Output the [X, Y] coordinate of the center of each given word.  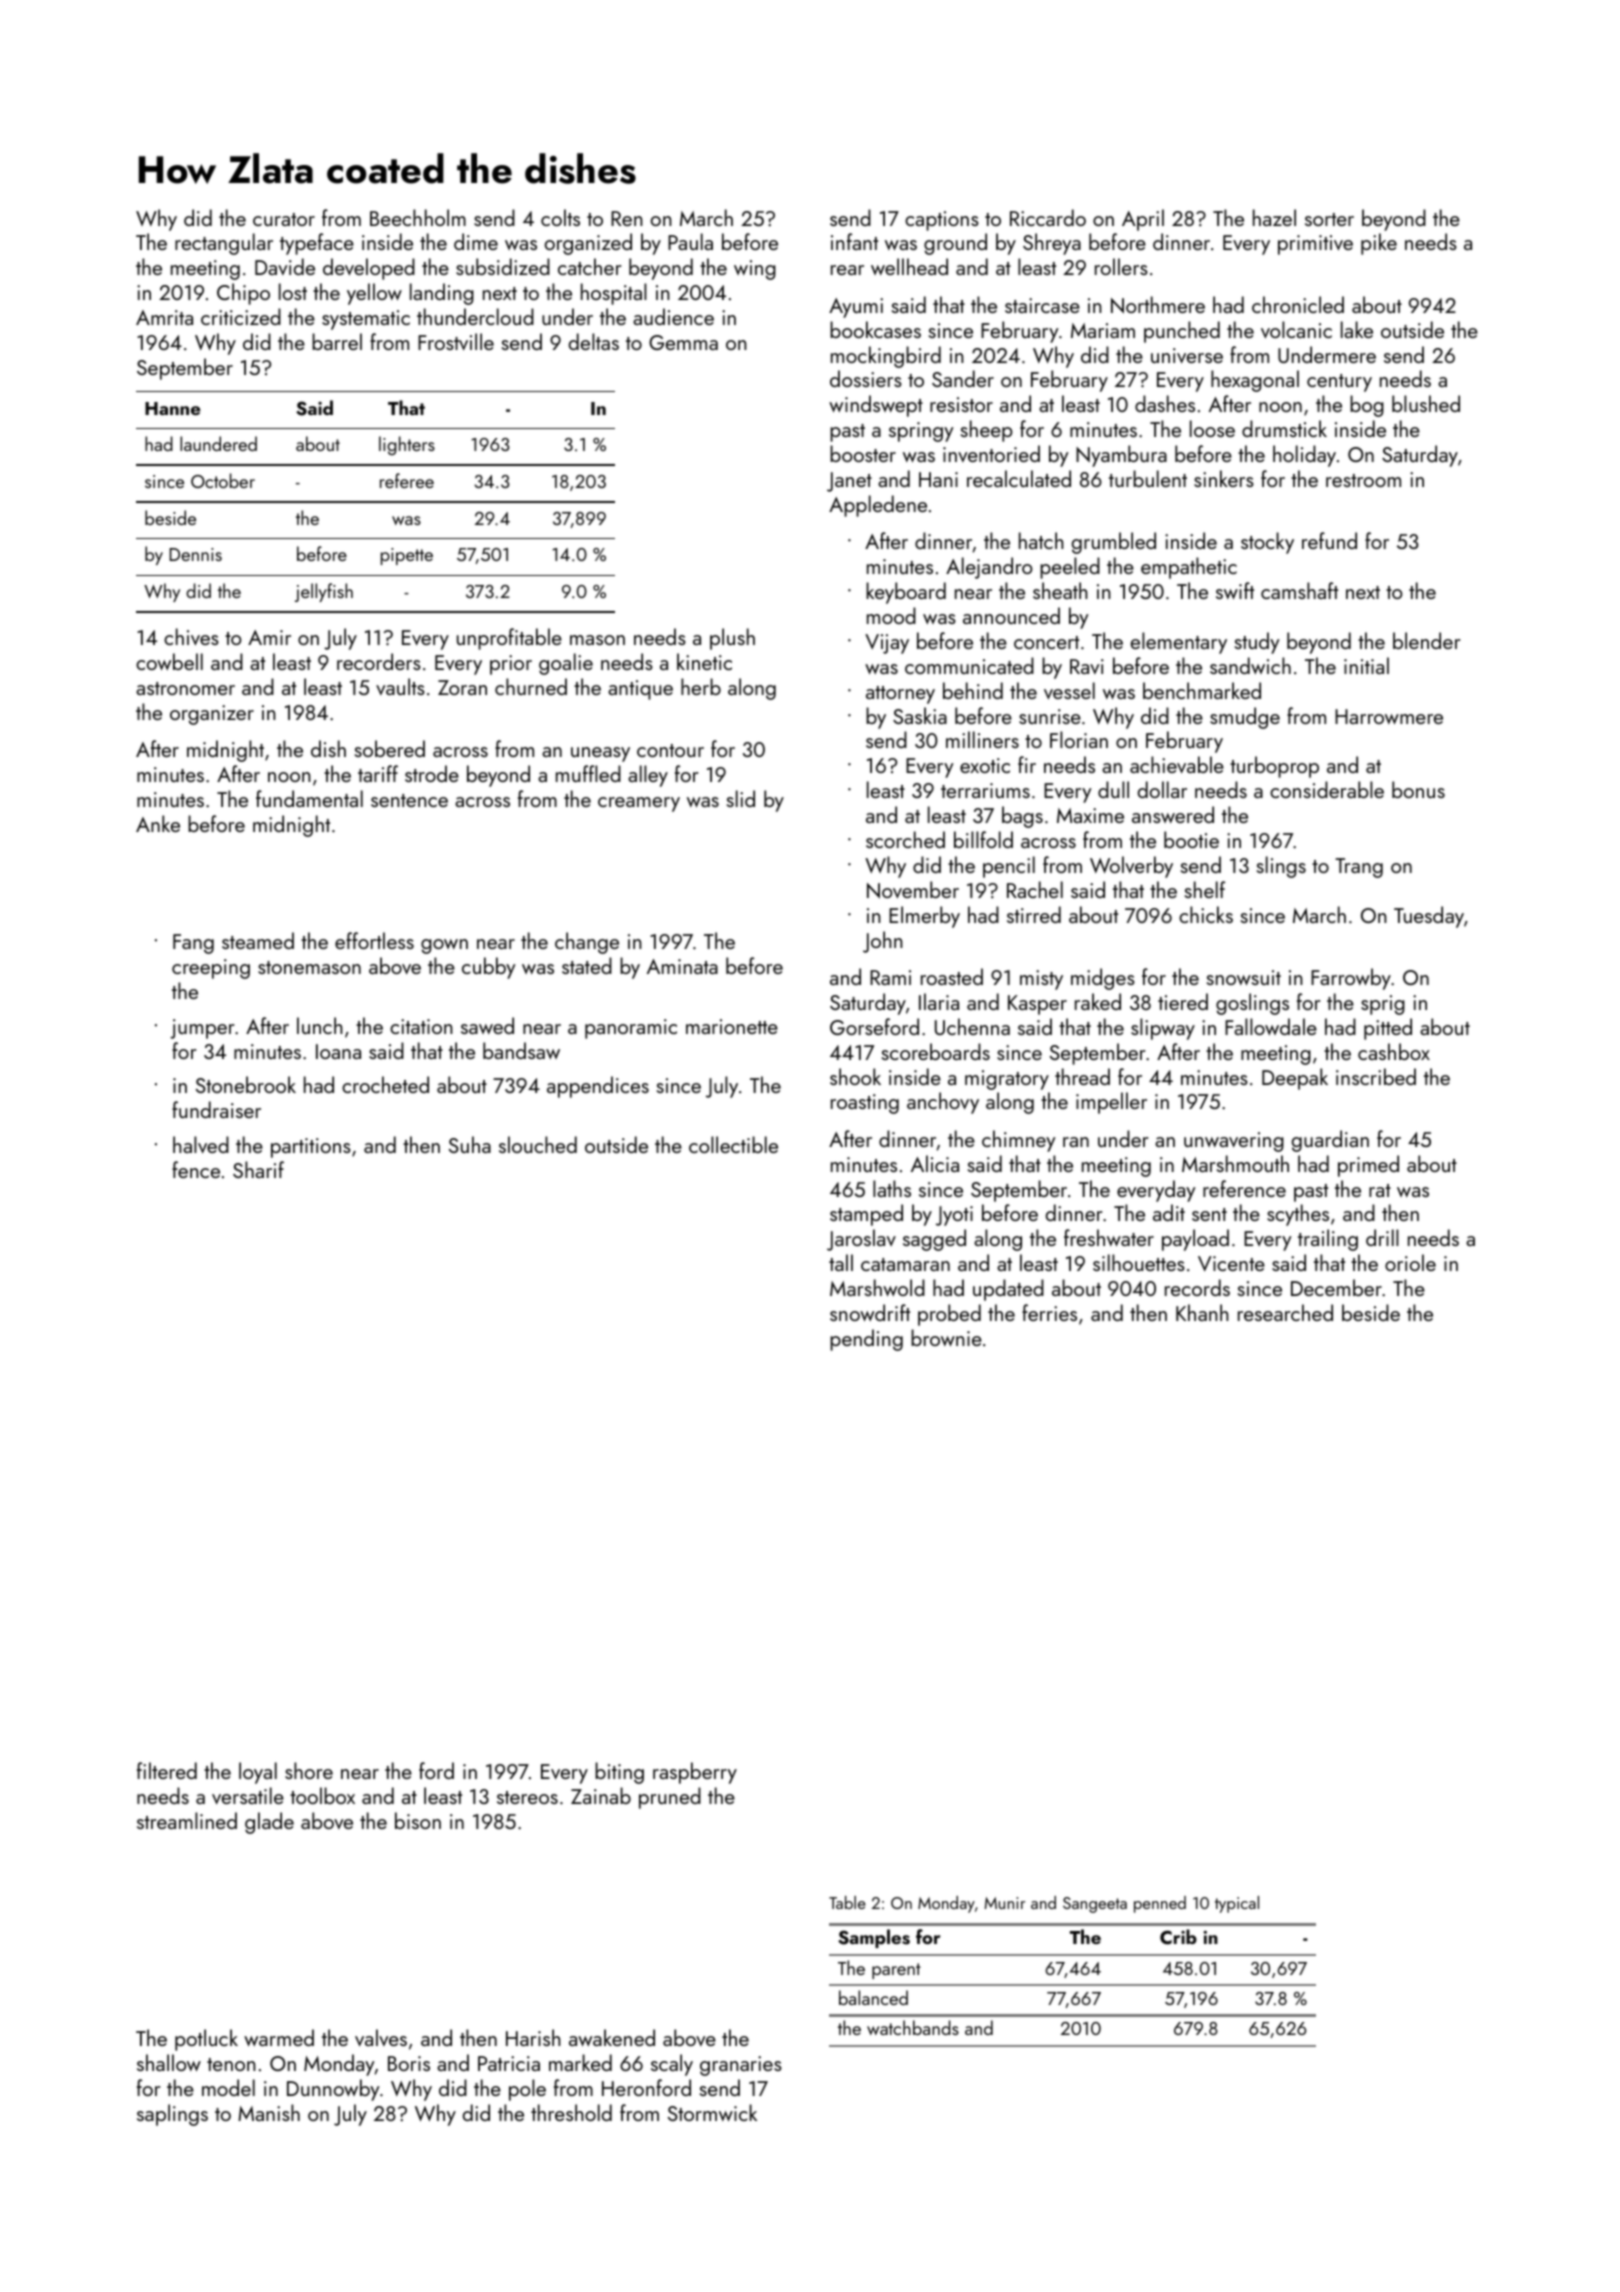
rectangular [224, 244]
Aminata [682, 966]
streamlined [187, 1820]
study [1257, 643]
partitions [311, 1148]
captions [942, 221]
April [1143, 220]
